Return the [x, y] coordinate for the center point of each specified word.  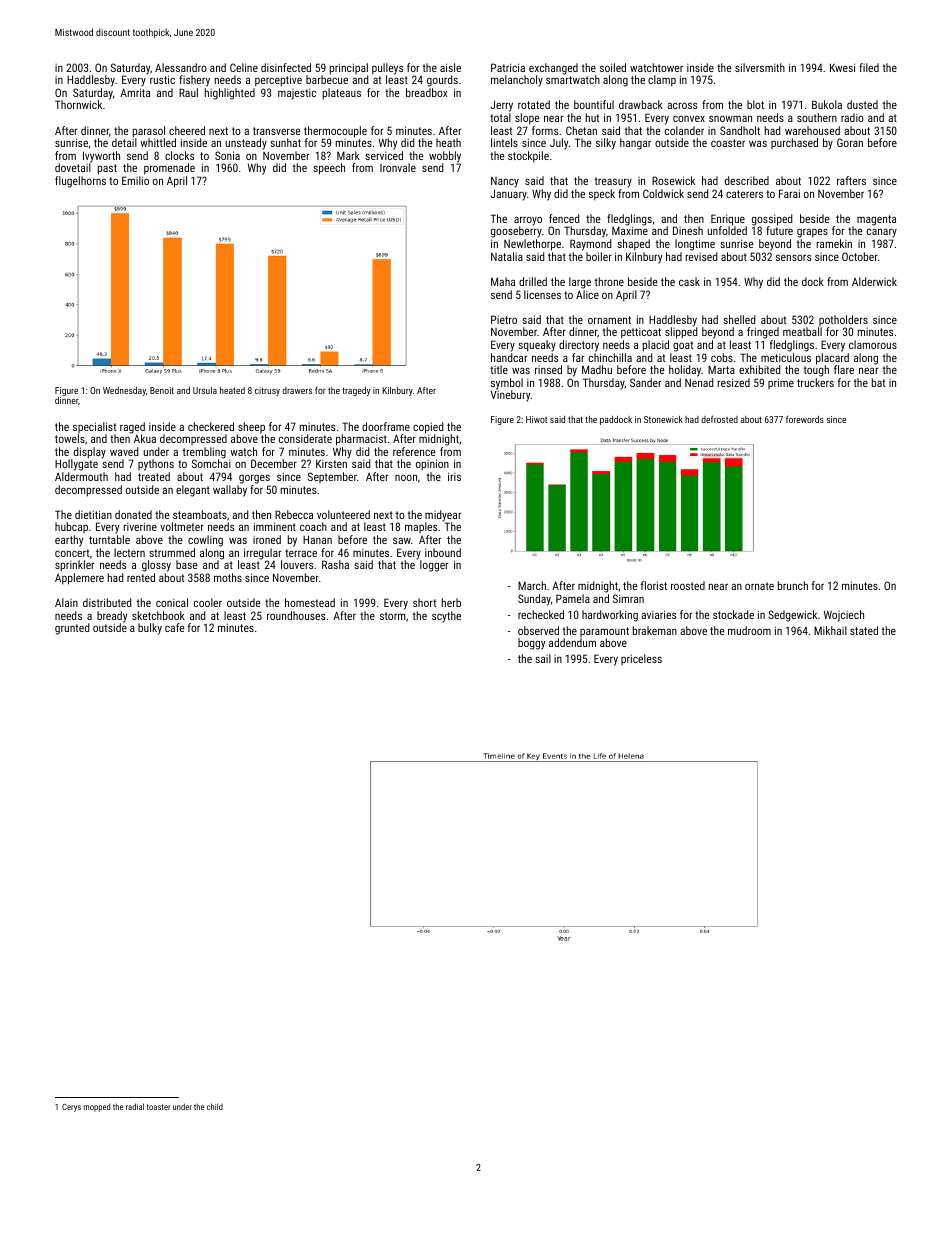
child [215, 1106]
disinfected [286, 67]
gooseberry [516, 232]
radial [135, 1106]
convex [689, 118]
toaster [159, 1107]
